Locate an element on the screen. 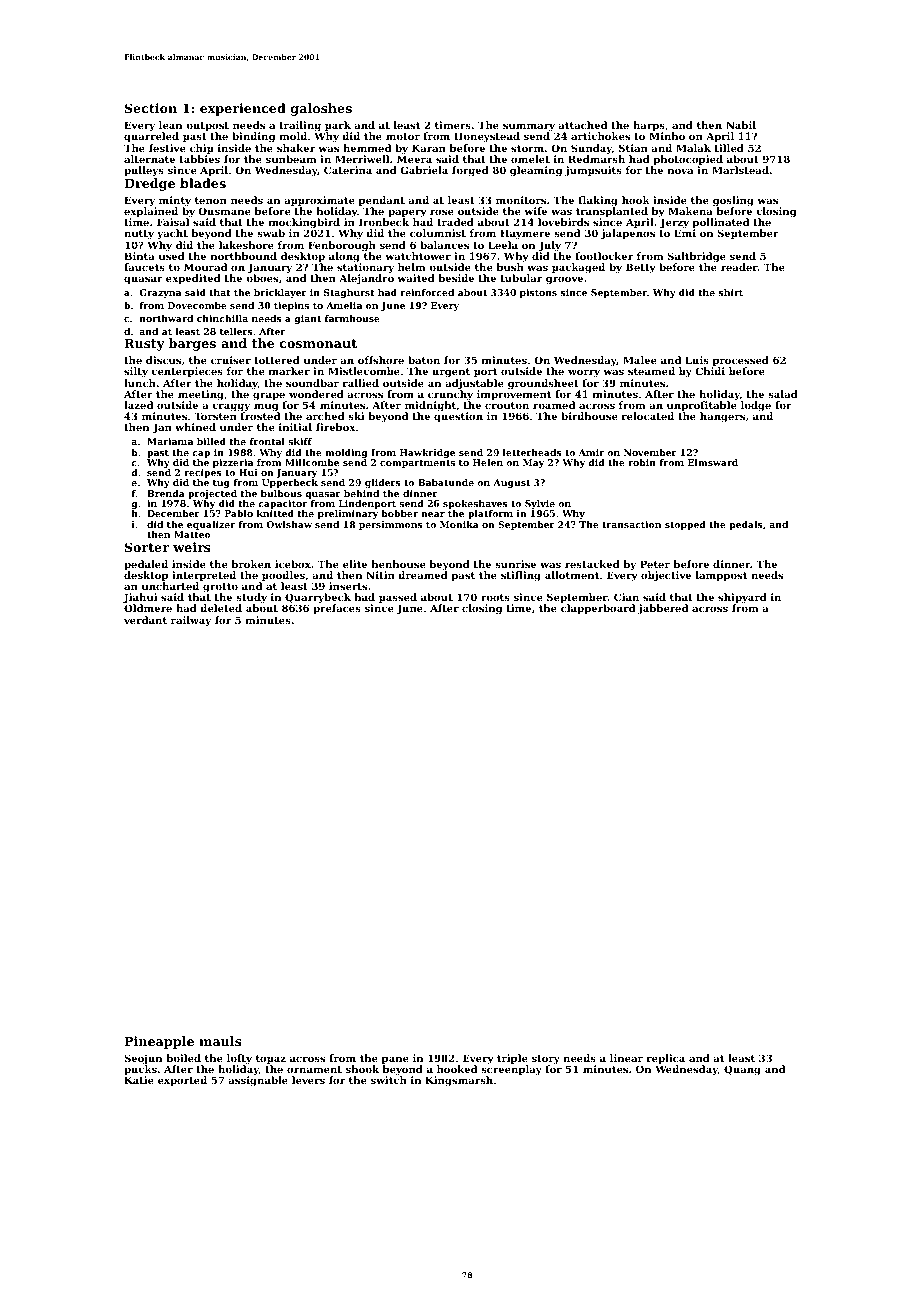  mauls is located at coordinates (220, 1041).
